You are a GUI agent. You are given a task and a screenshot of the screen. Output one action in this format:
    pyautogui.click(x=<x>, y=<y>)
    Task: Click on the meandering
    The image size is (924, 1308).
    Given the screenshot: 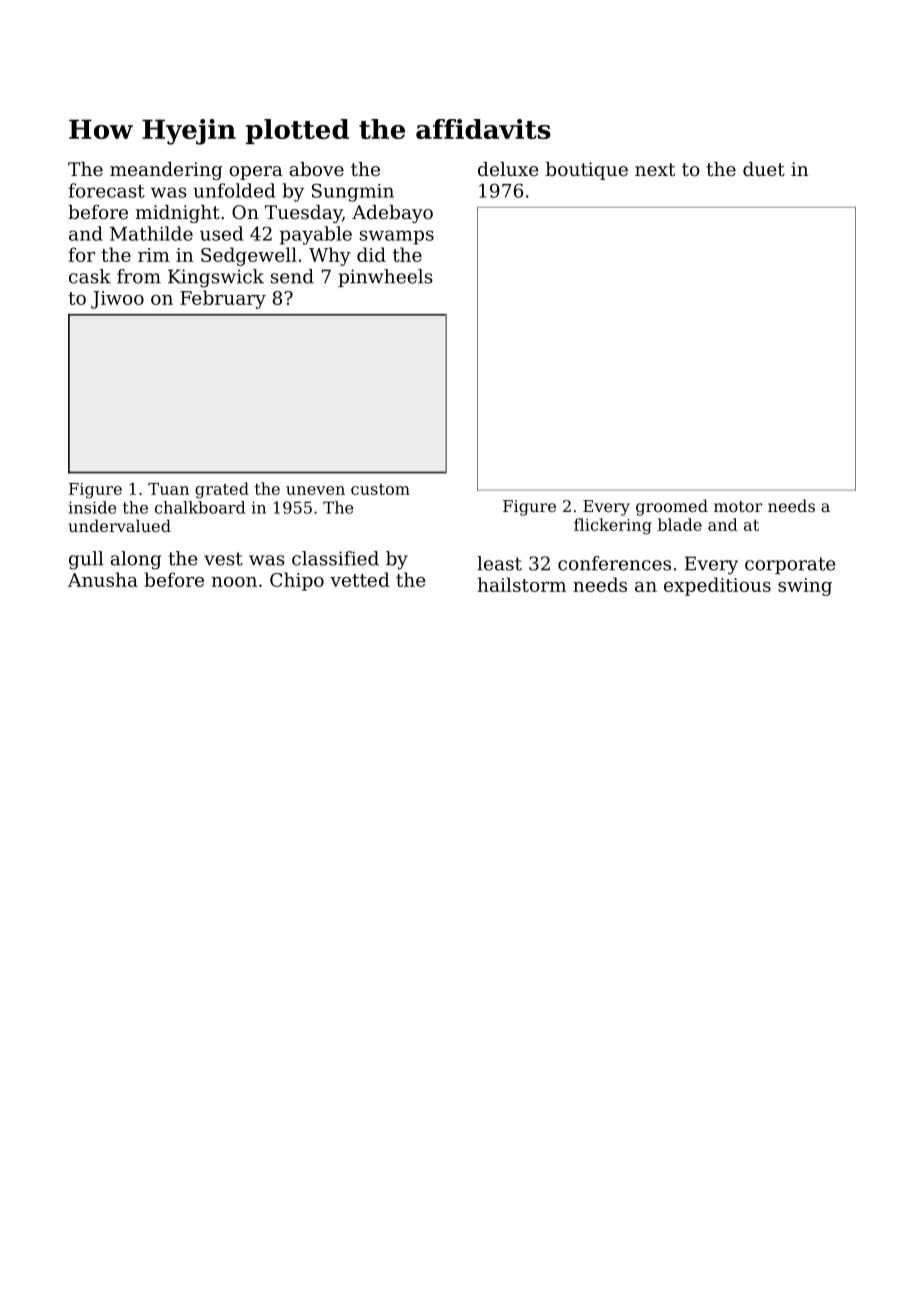 What is the action you would take?
    pyautogui.click(x=166, y=171)
